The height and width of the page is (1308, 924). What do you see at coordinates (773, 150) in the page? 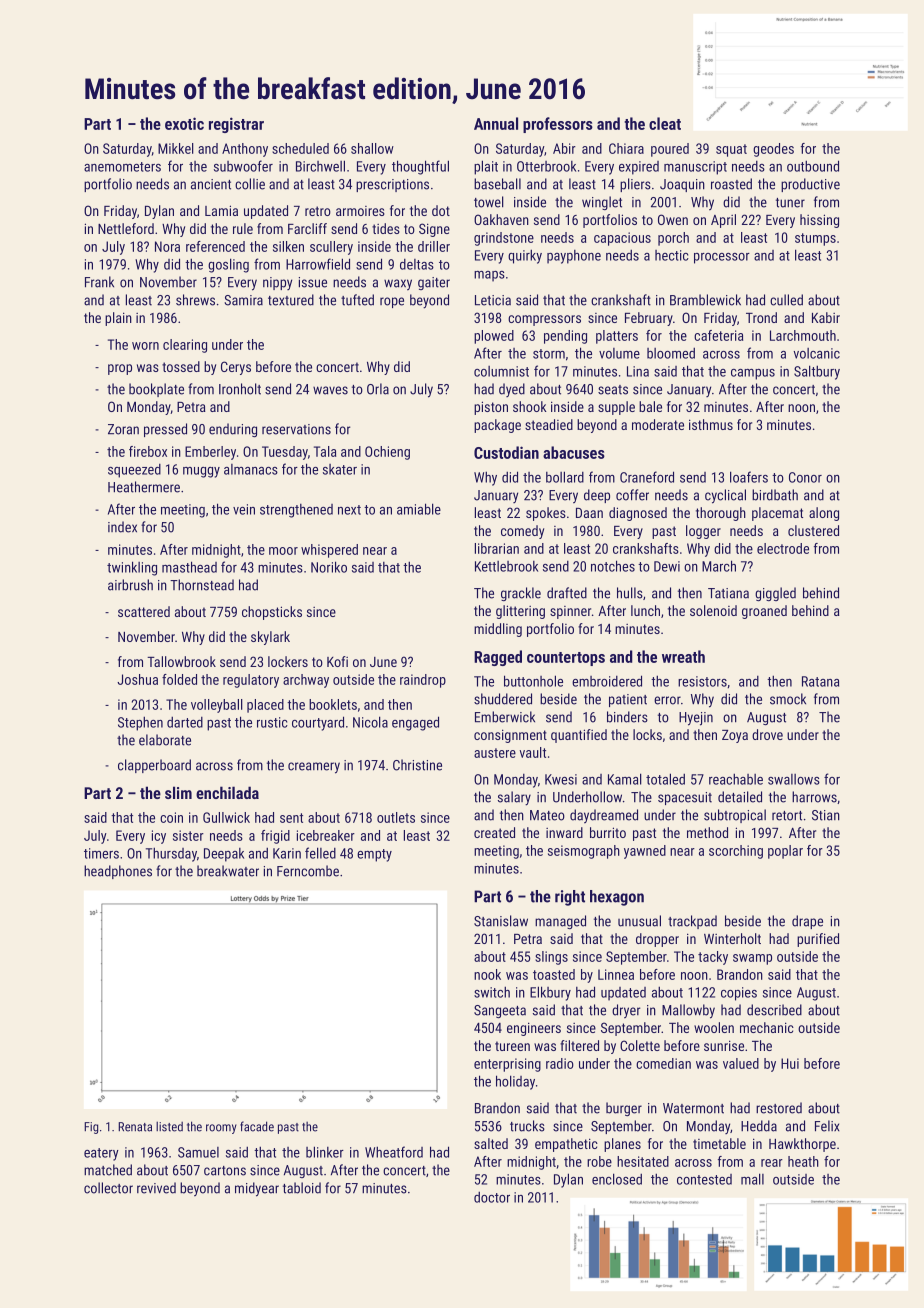
I see `geodes` at bounding box center [773, 150].
